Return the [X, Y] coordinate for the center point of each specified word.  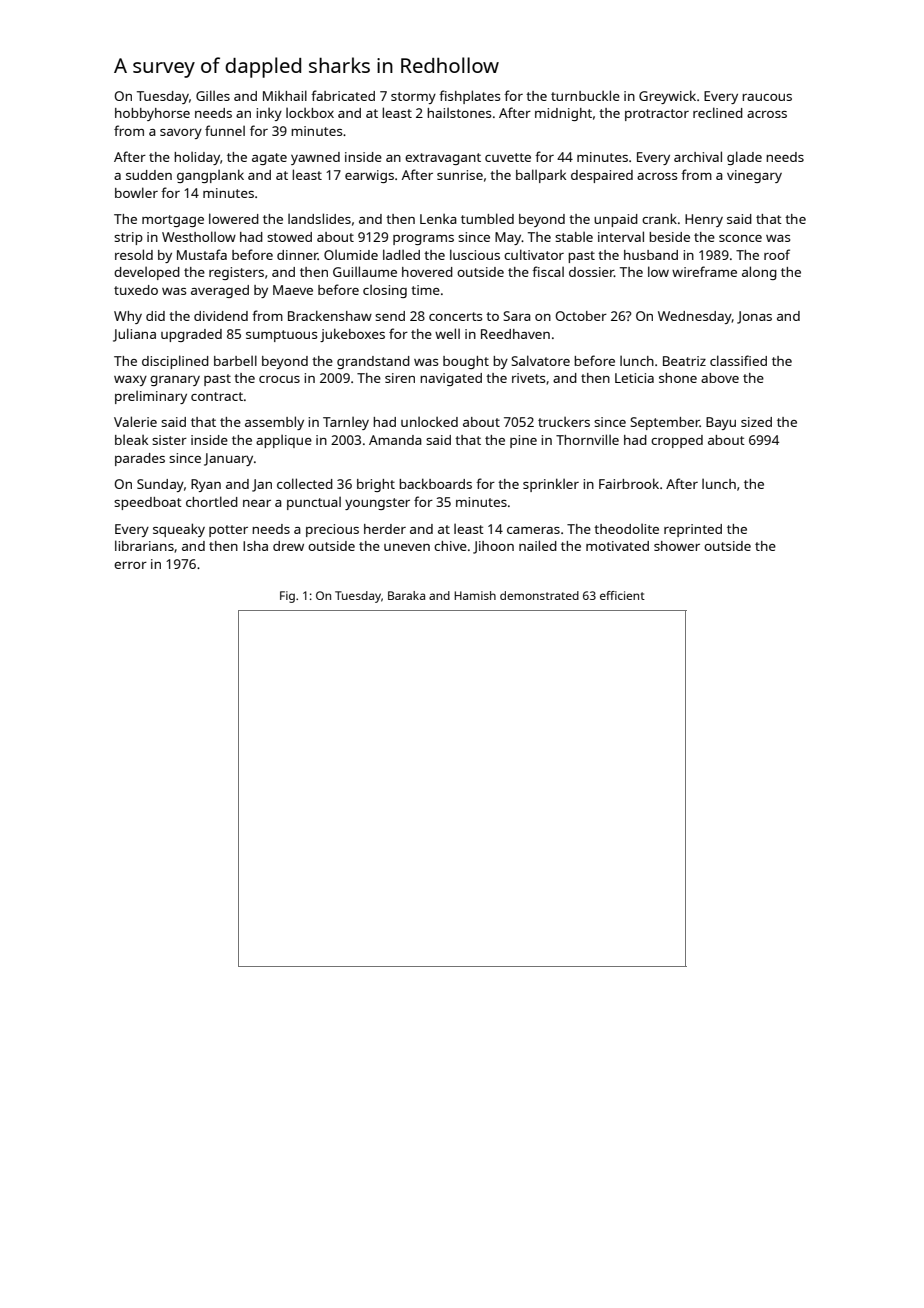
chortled [212, 501]
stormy [413, 98]
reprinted [693, 530]
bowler [136, 192]
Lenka [438, 219]
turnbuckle [585, 95]
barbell [235, 360]
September [665, 423]
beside [669, 237]
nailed [538, 545]
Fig [287, 597]
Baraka [406, 595]
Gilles [213, 95]
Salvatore [540, 360]
